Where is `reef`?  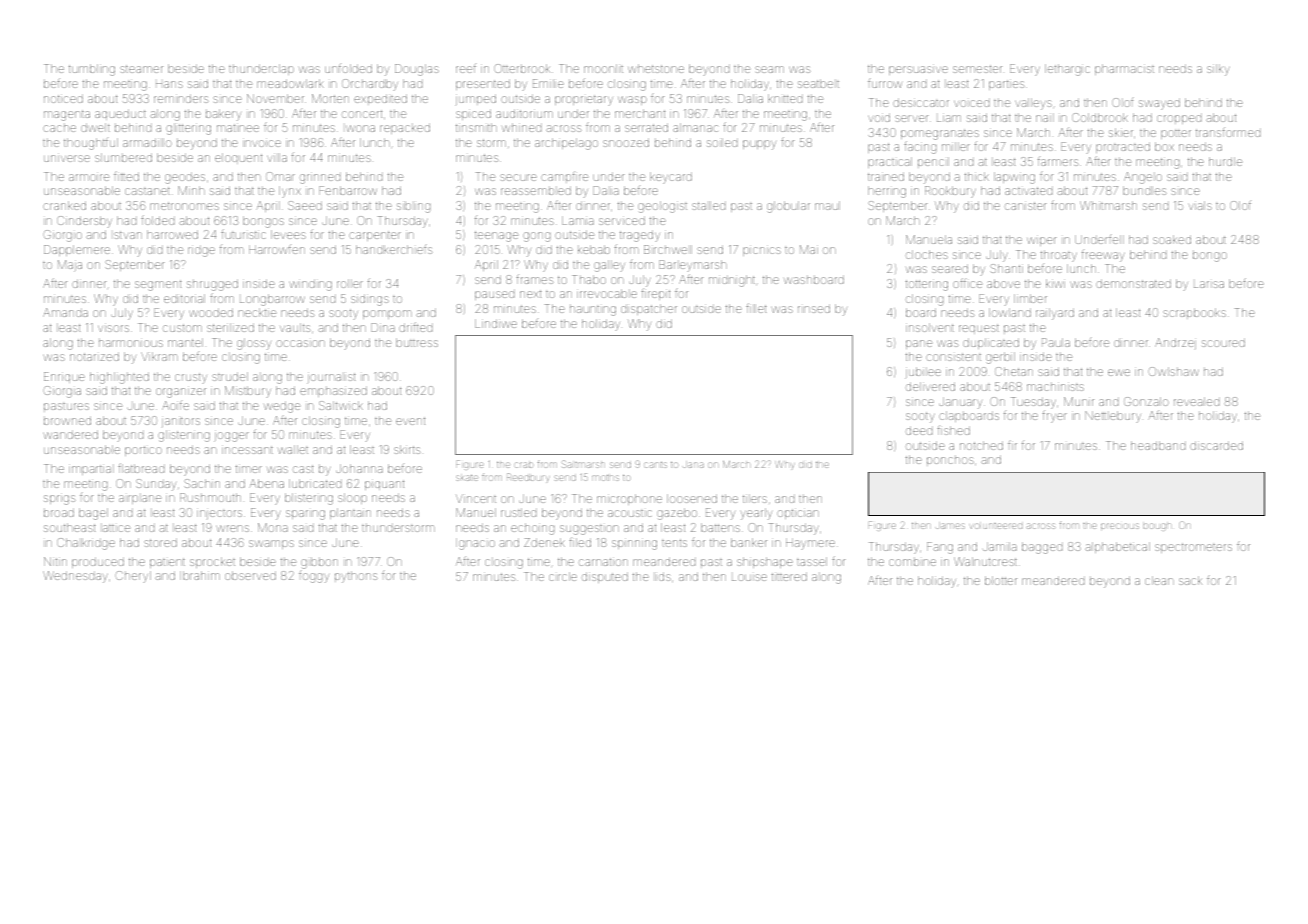 reef is located at coordinates (466, 69).
